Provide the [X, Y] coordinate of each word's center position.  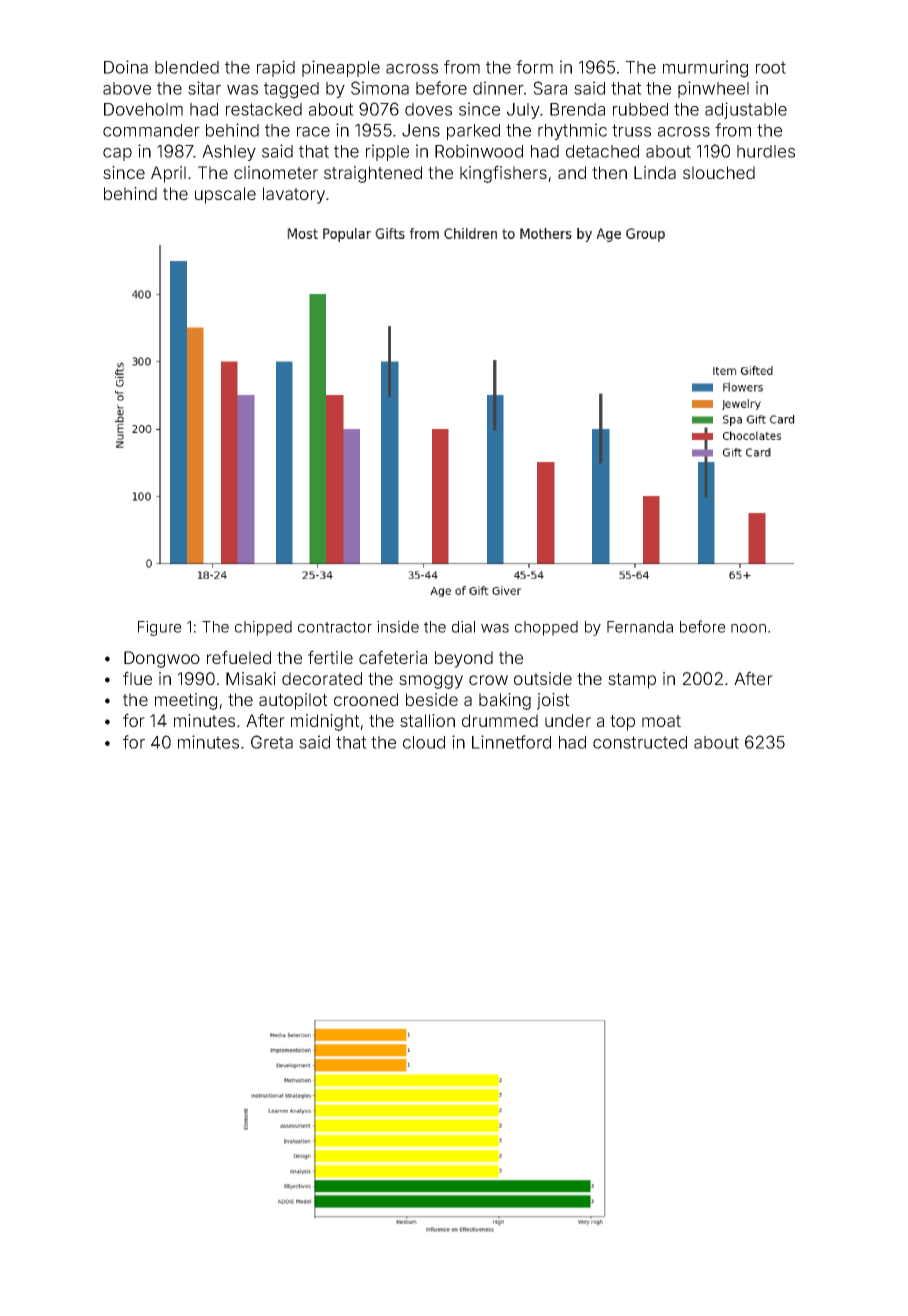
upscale [225, 195]
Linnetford [511, 742]
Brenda [577, 109]
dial [463, 627]
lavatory [294, 195]
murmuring [705, 69]
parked [473, 132]
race [313, 132]
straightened [373, 174]
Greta [272, 742]
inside [398, 627]
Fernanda [640, 627]
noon [748, 628]
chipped [263, 628]
